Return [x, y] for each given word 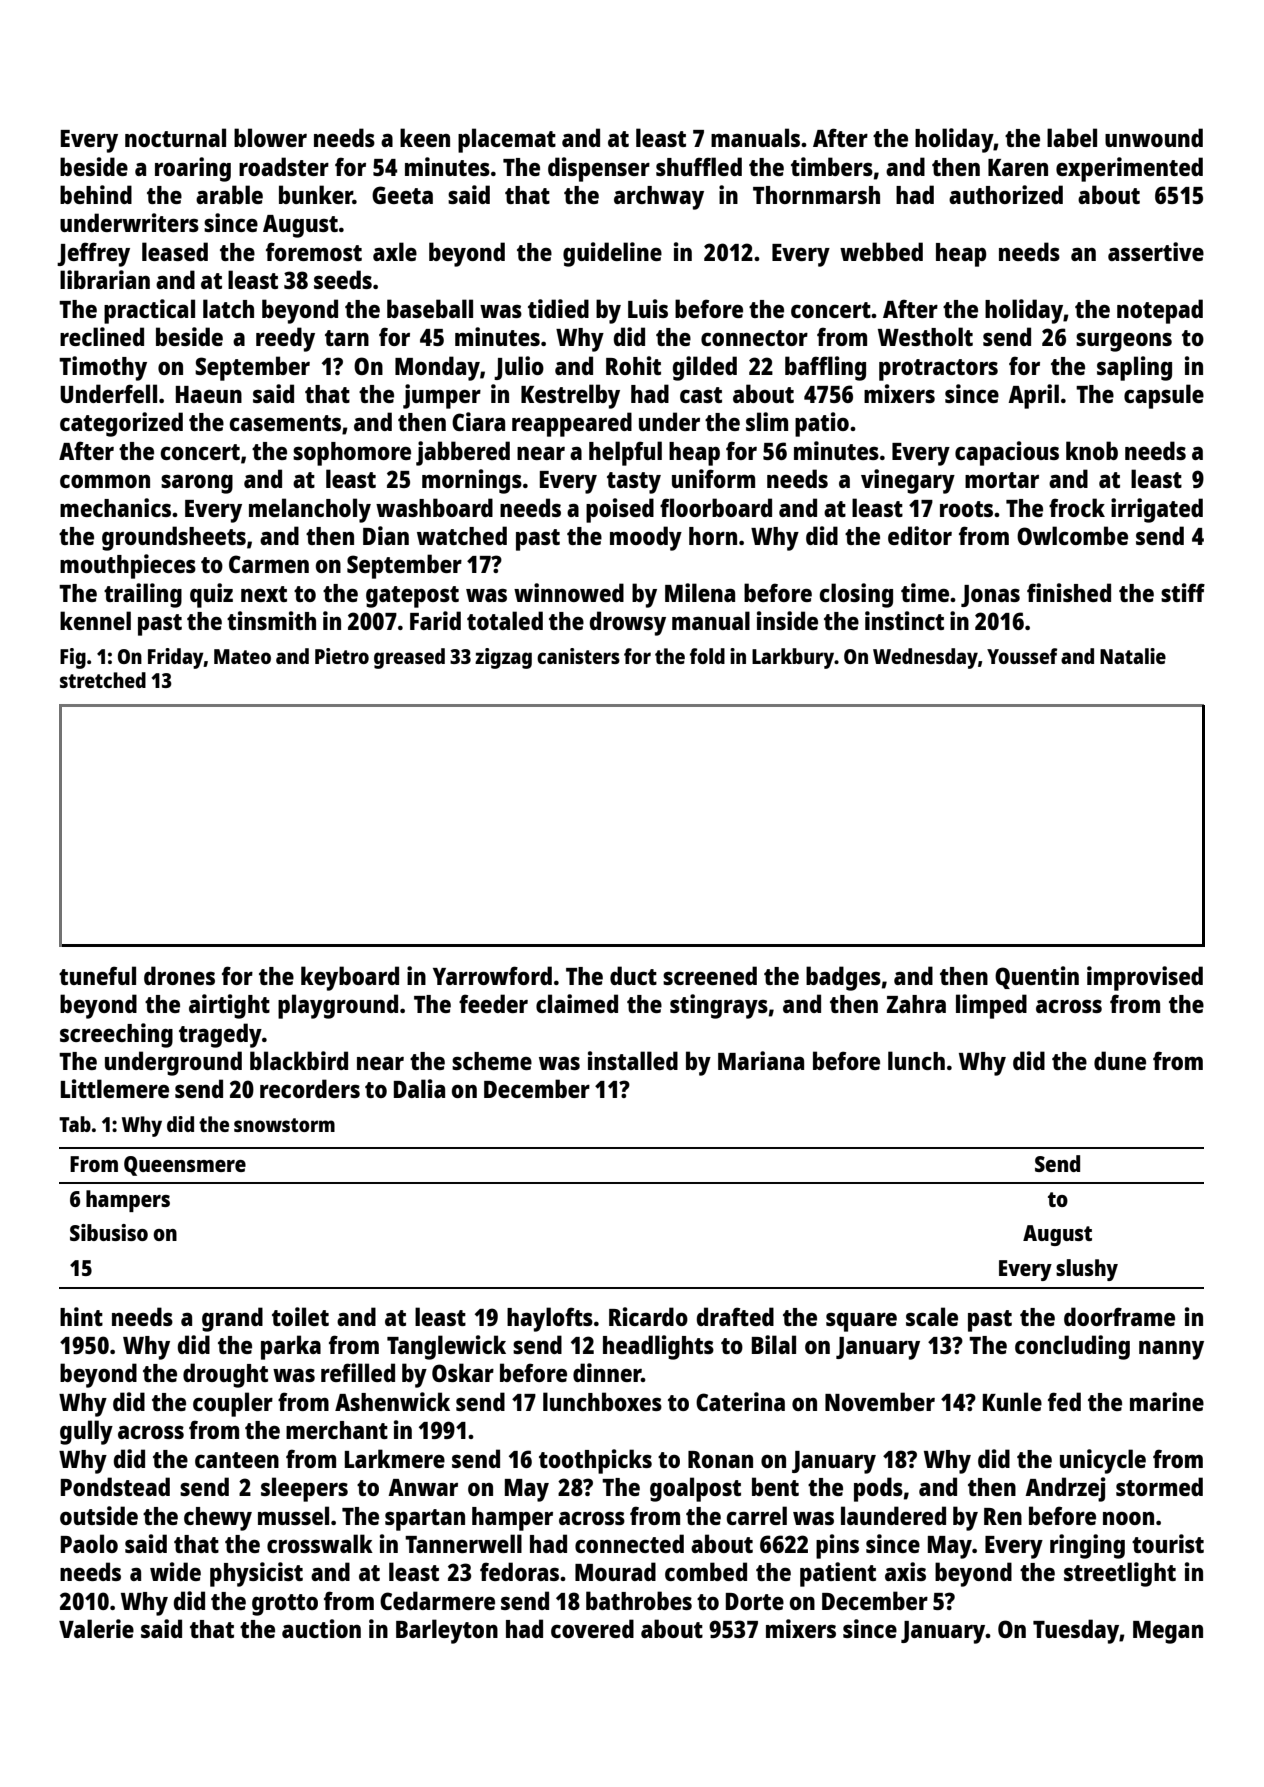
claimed [577, 1003]
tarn [347, 338]
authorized [1006, 194]
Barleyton [447, 1631]
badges [843, 978]
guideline [612, 254]
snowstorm [284, 1125]
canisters [578, 656]
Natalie [1133, 656]
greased [409, 658]
